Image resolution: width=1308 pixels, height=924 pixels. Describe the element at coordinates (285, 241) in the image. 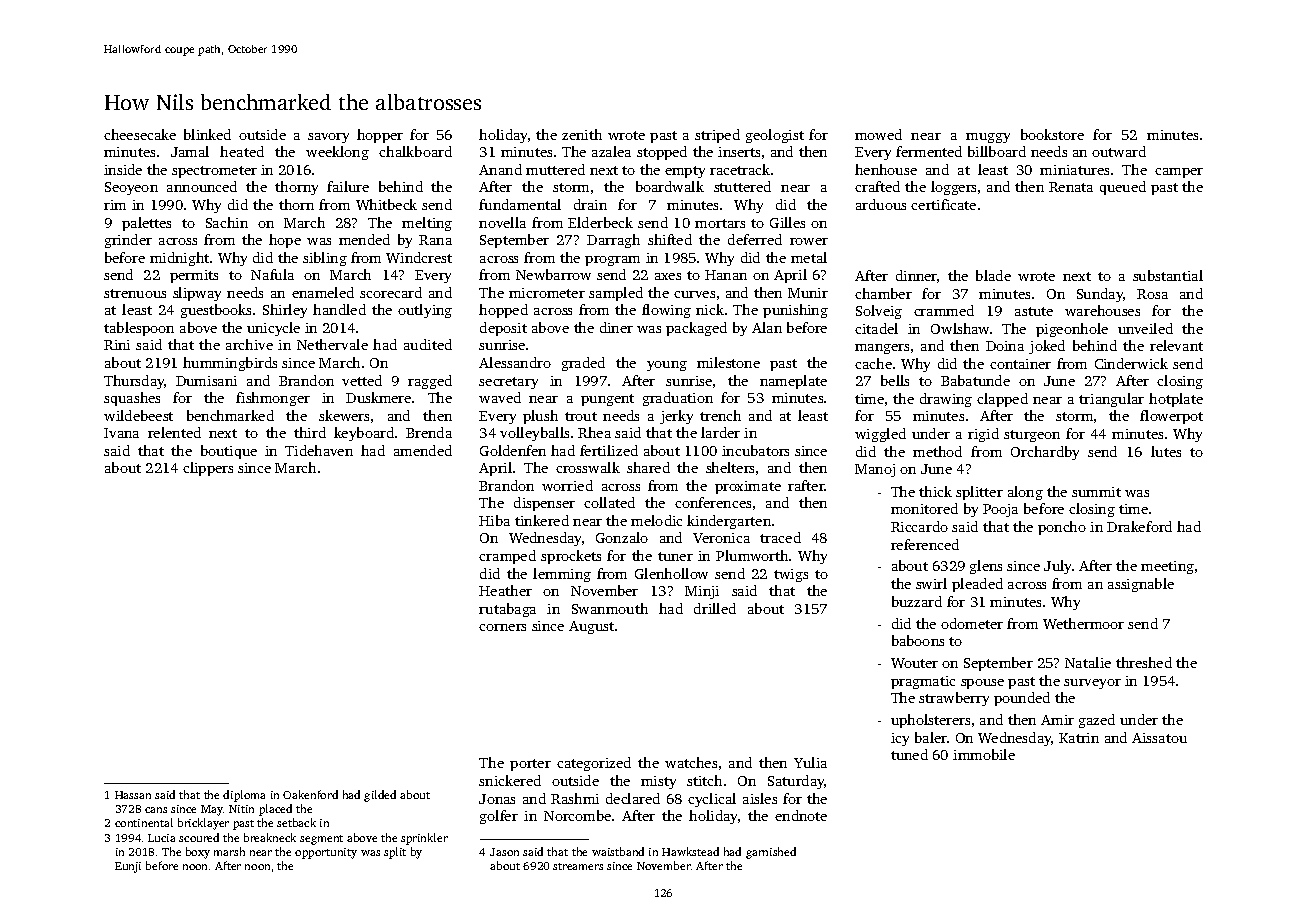

I see `hope` at that location.
